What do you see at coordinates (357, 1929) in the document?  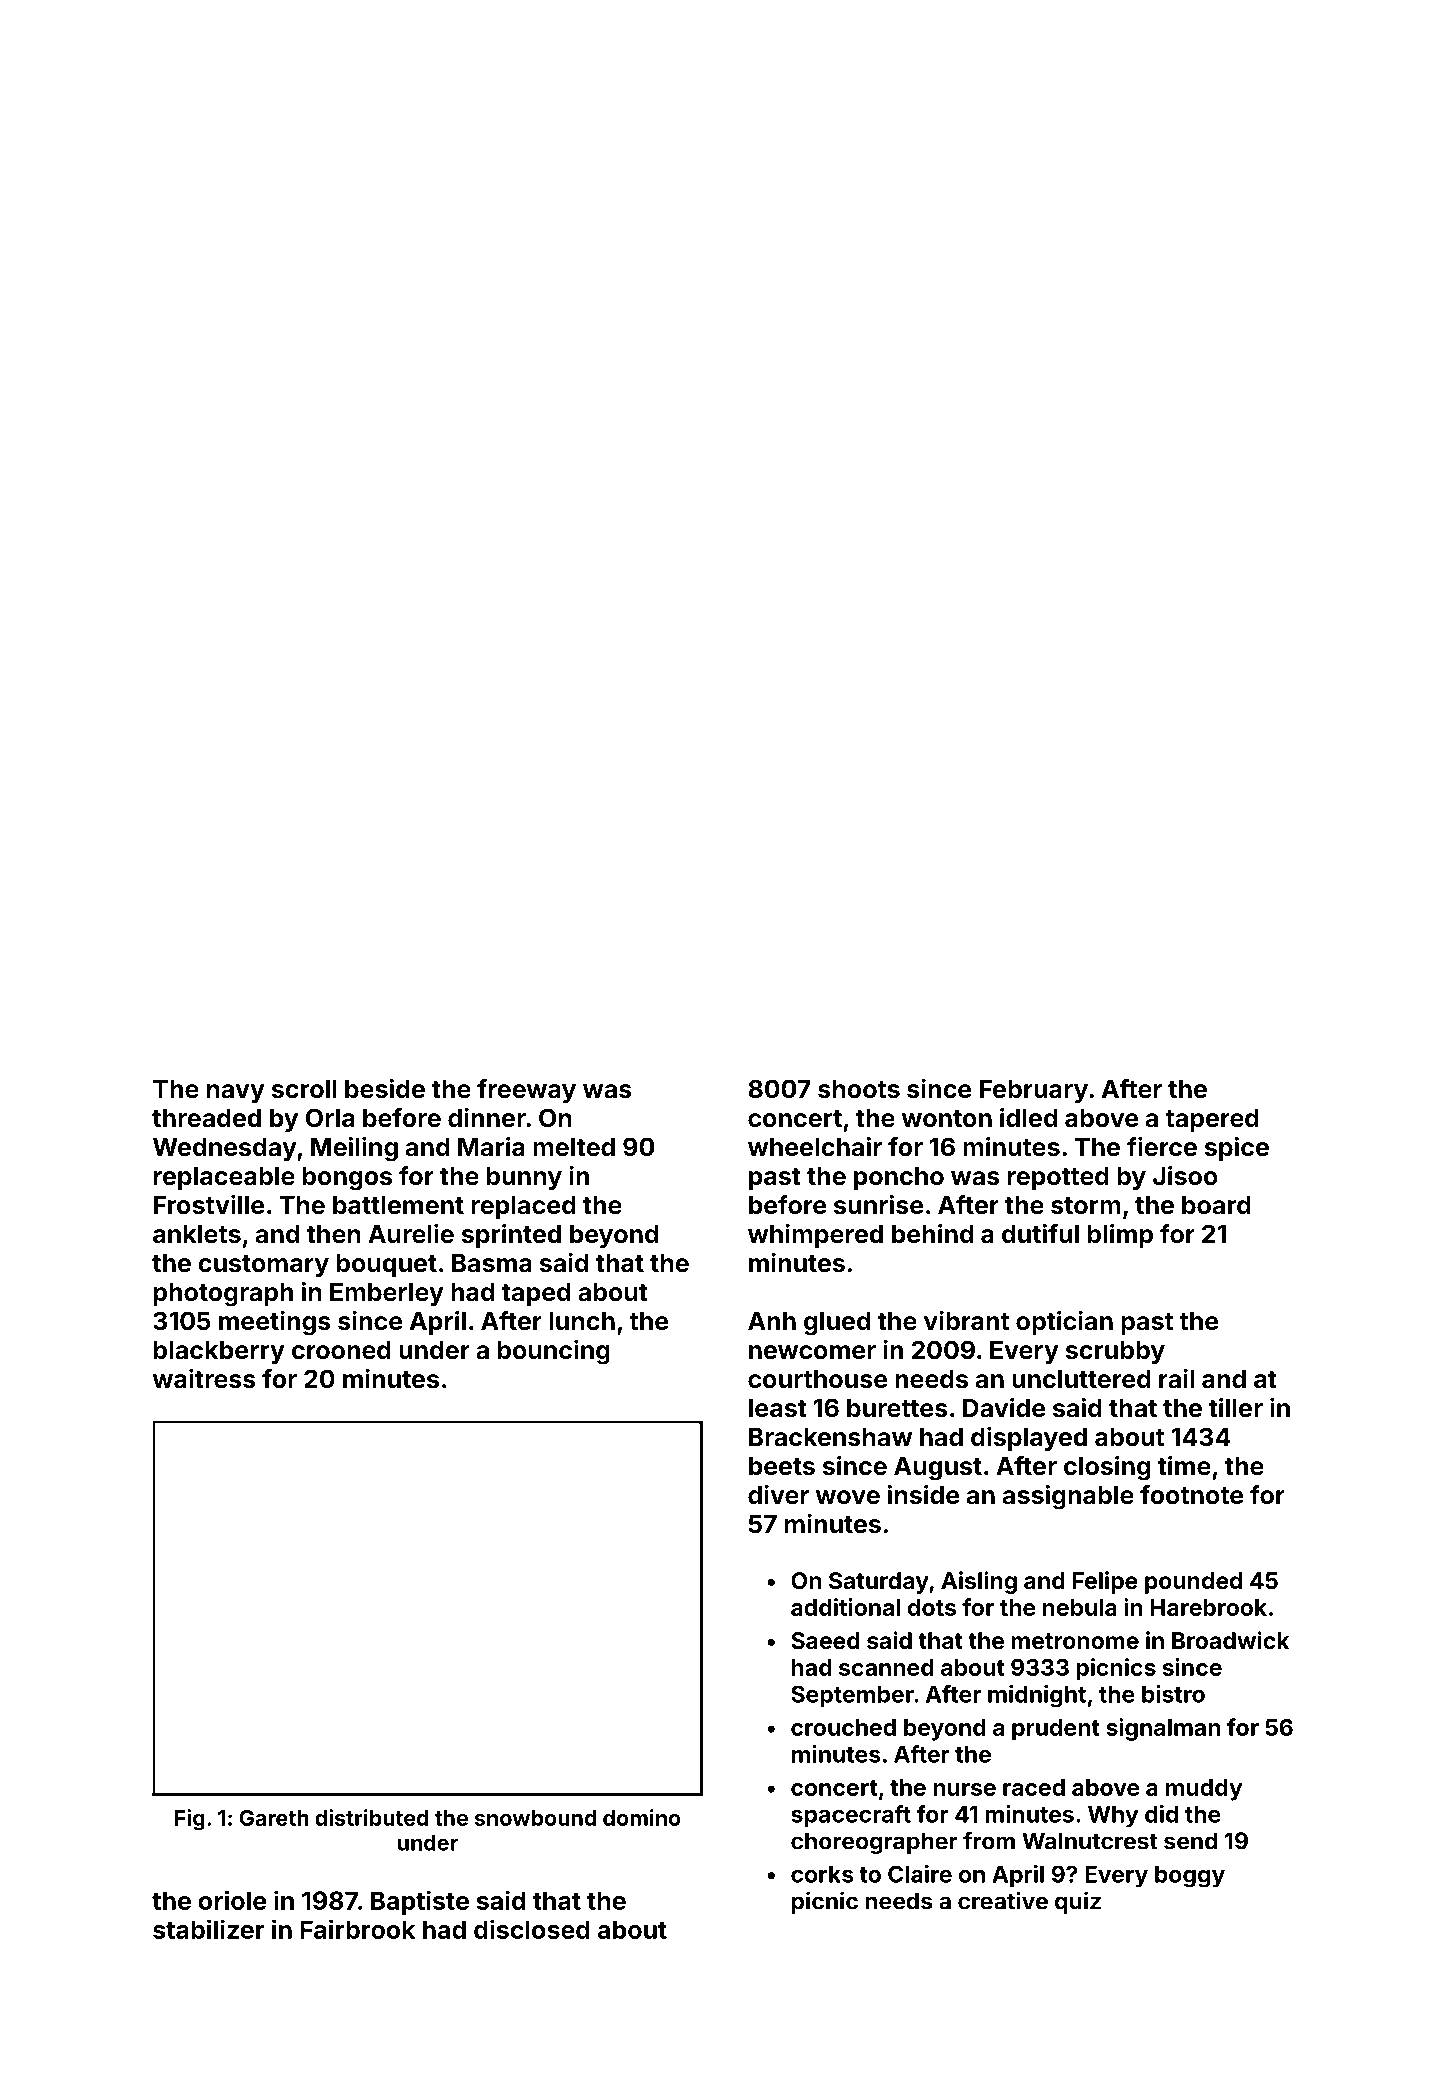 I see `Fairbrook` at bounding box center [357, 1929].
